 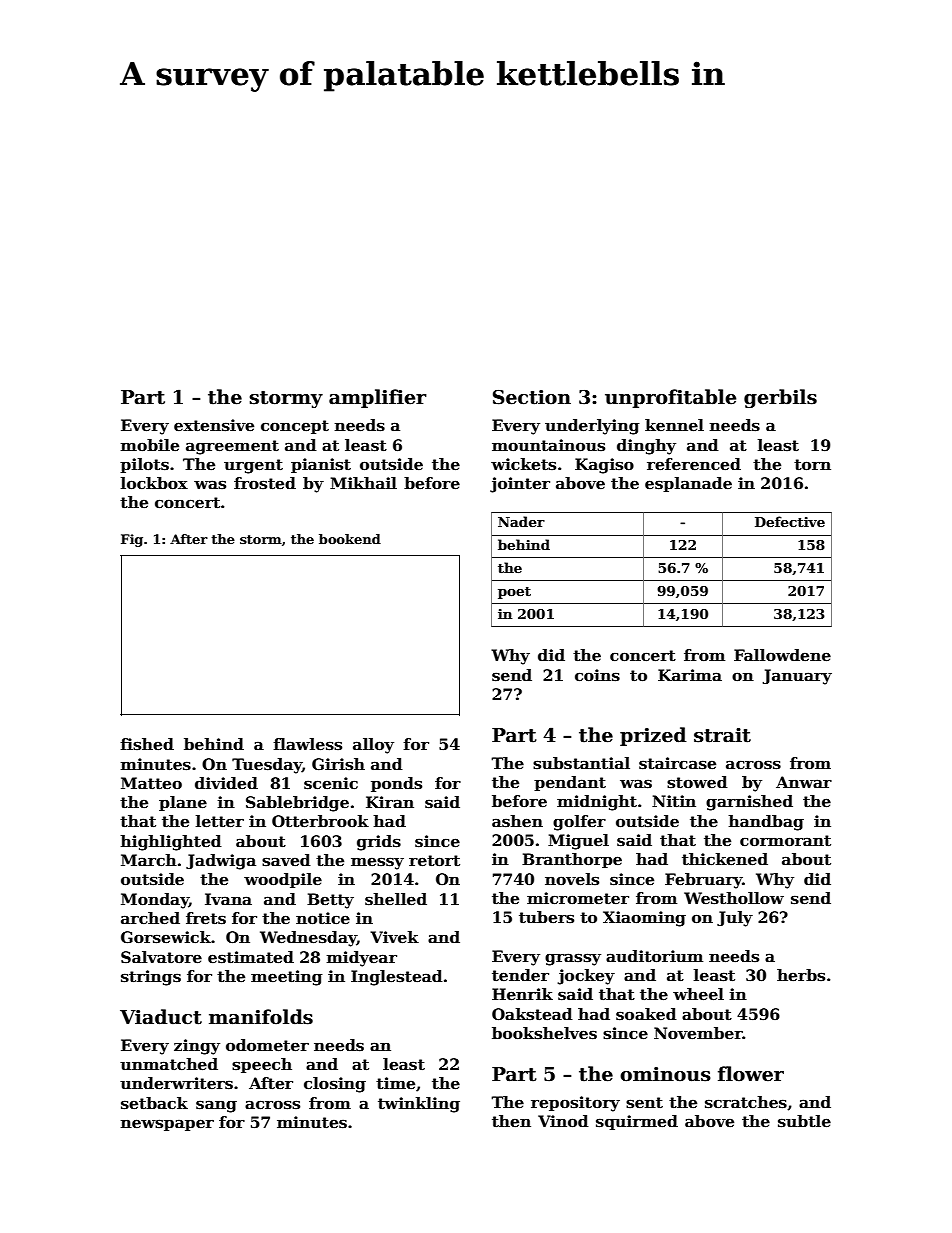 I want to click on Fig, so click(x=132, y=540).
